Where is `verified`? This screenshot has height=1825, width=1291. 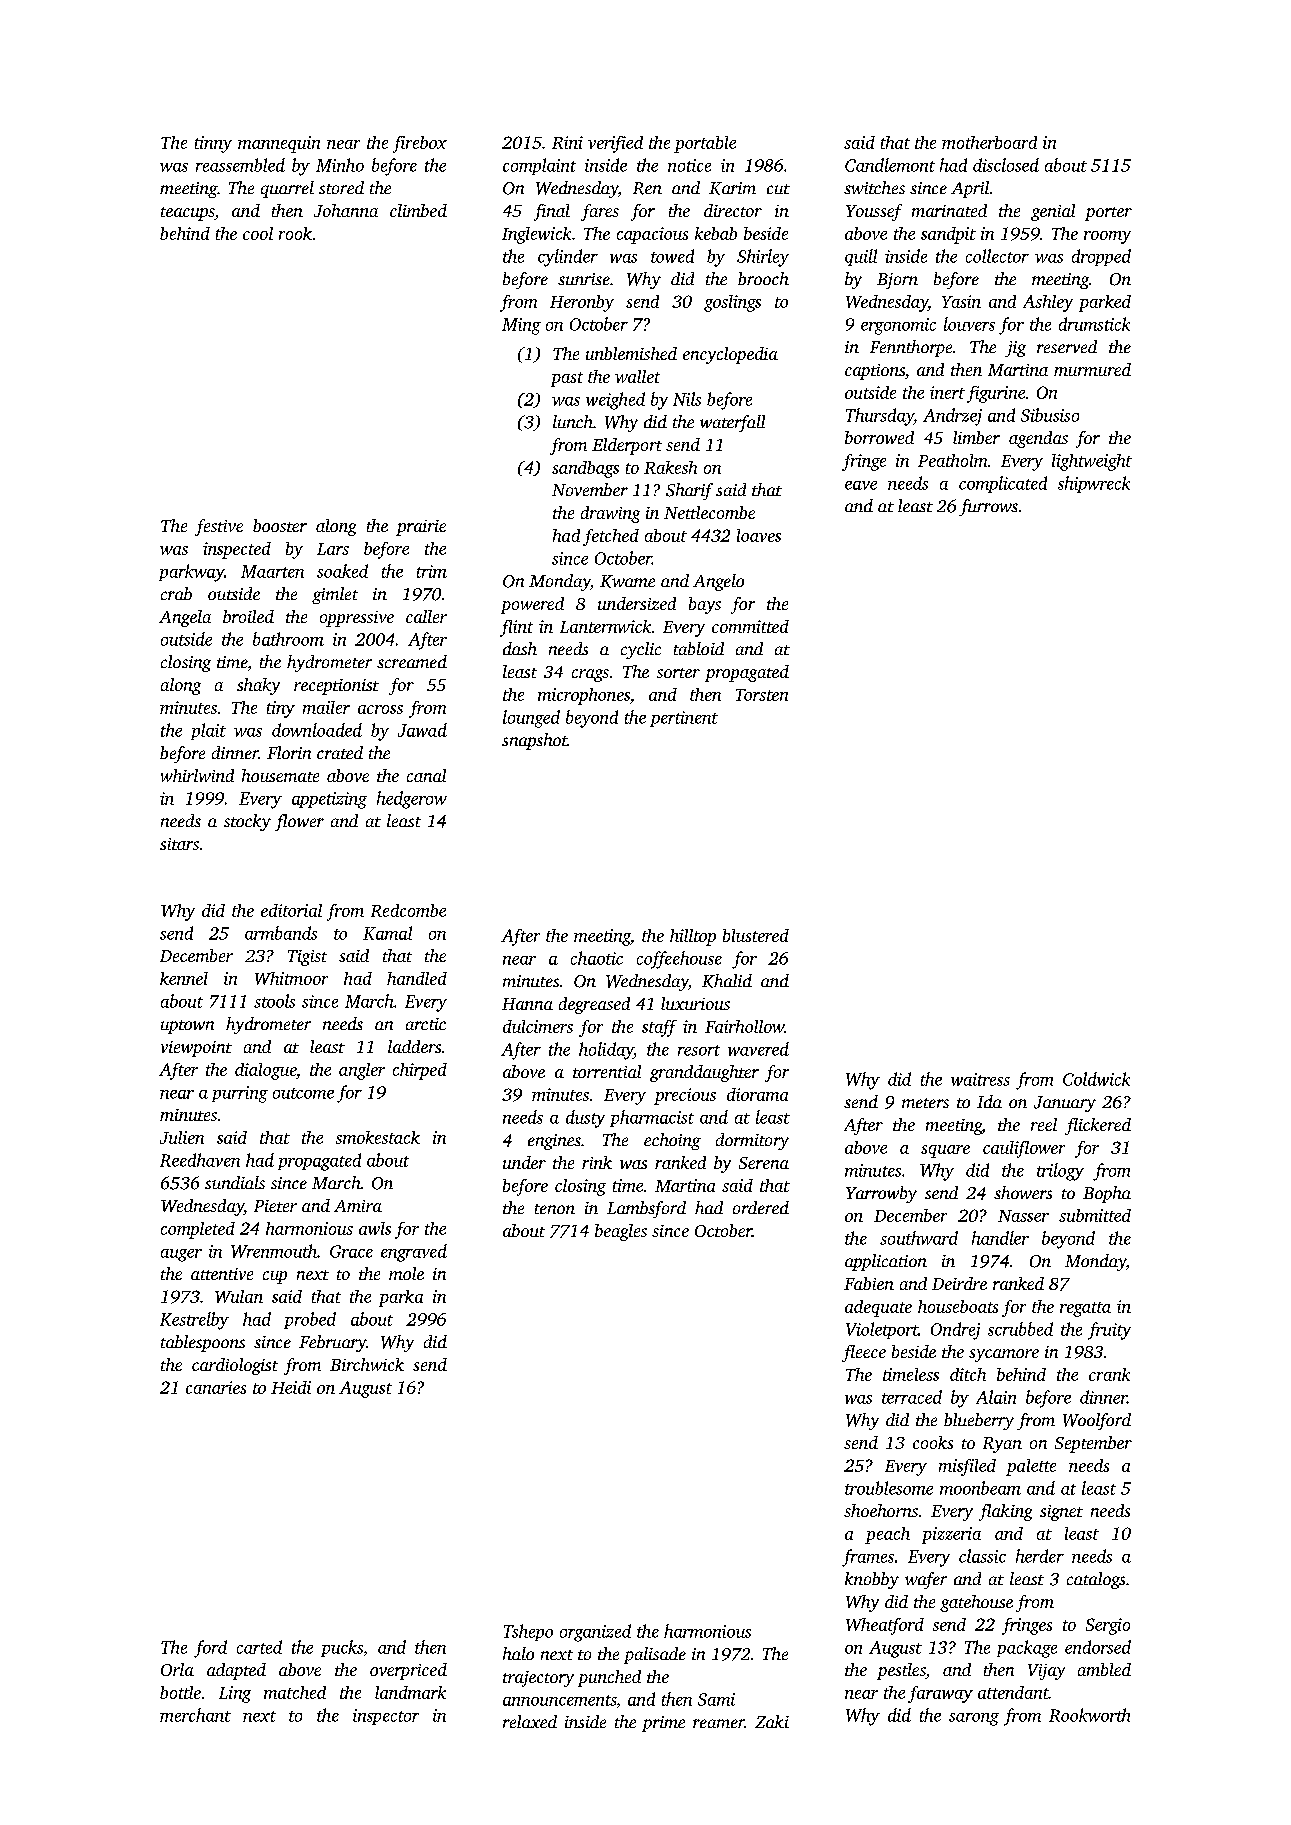
verified is located at coordinates (615, 144).
